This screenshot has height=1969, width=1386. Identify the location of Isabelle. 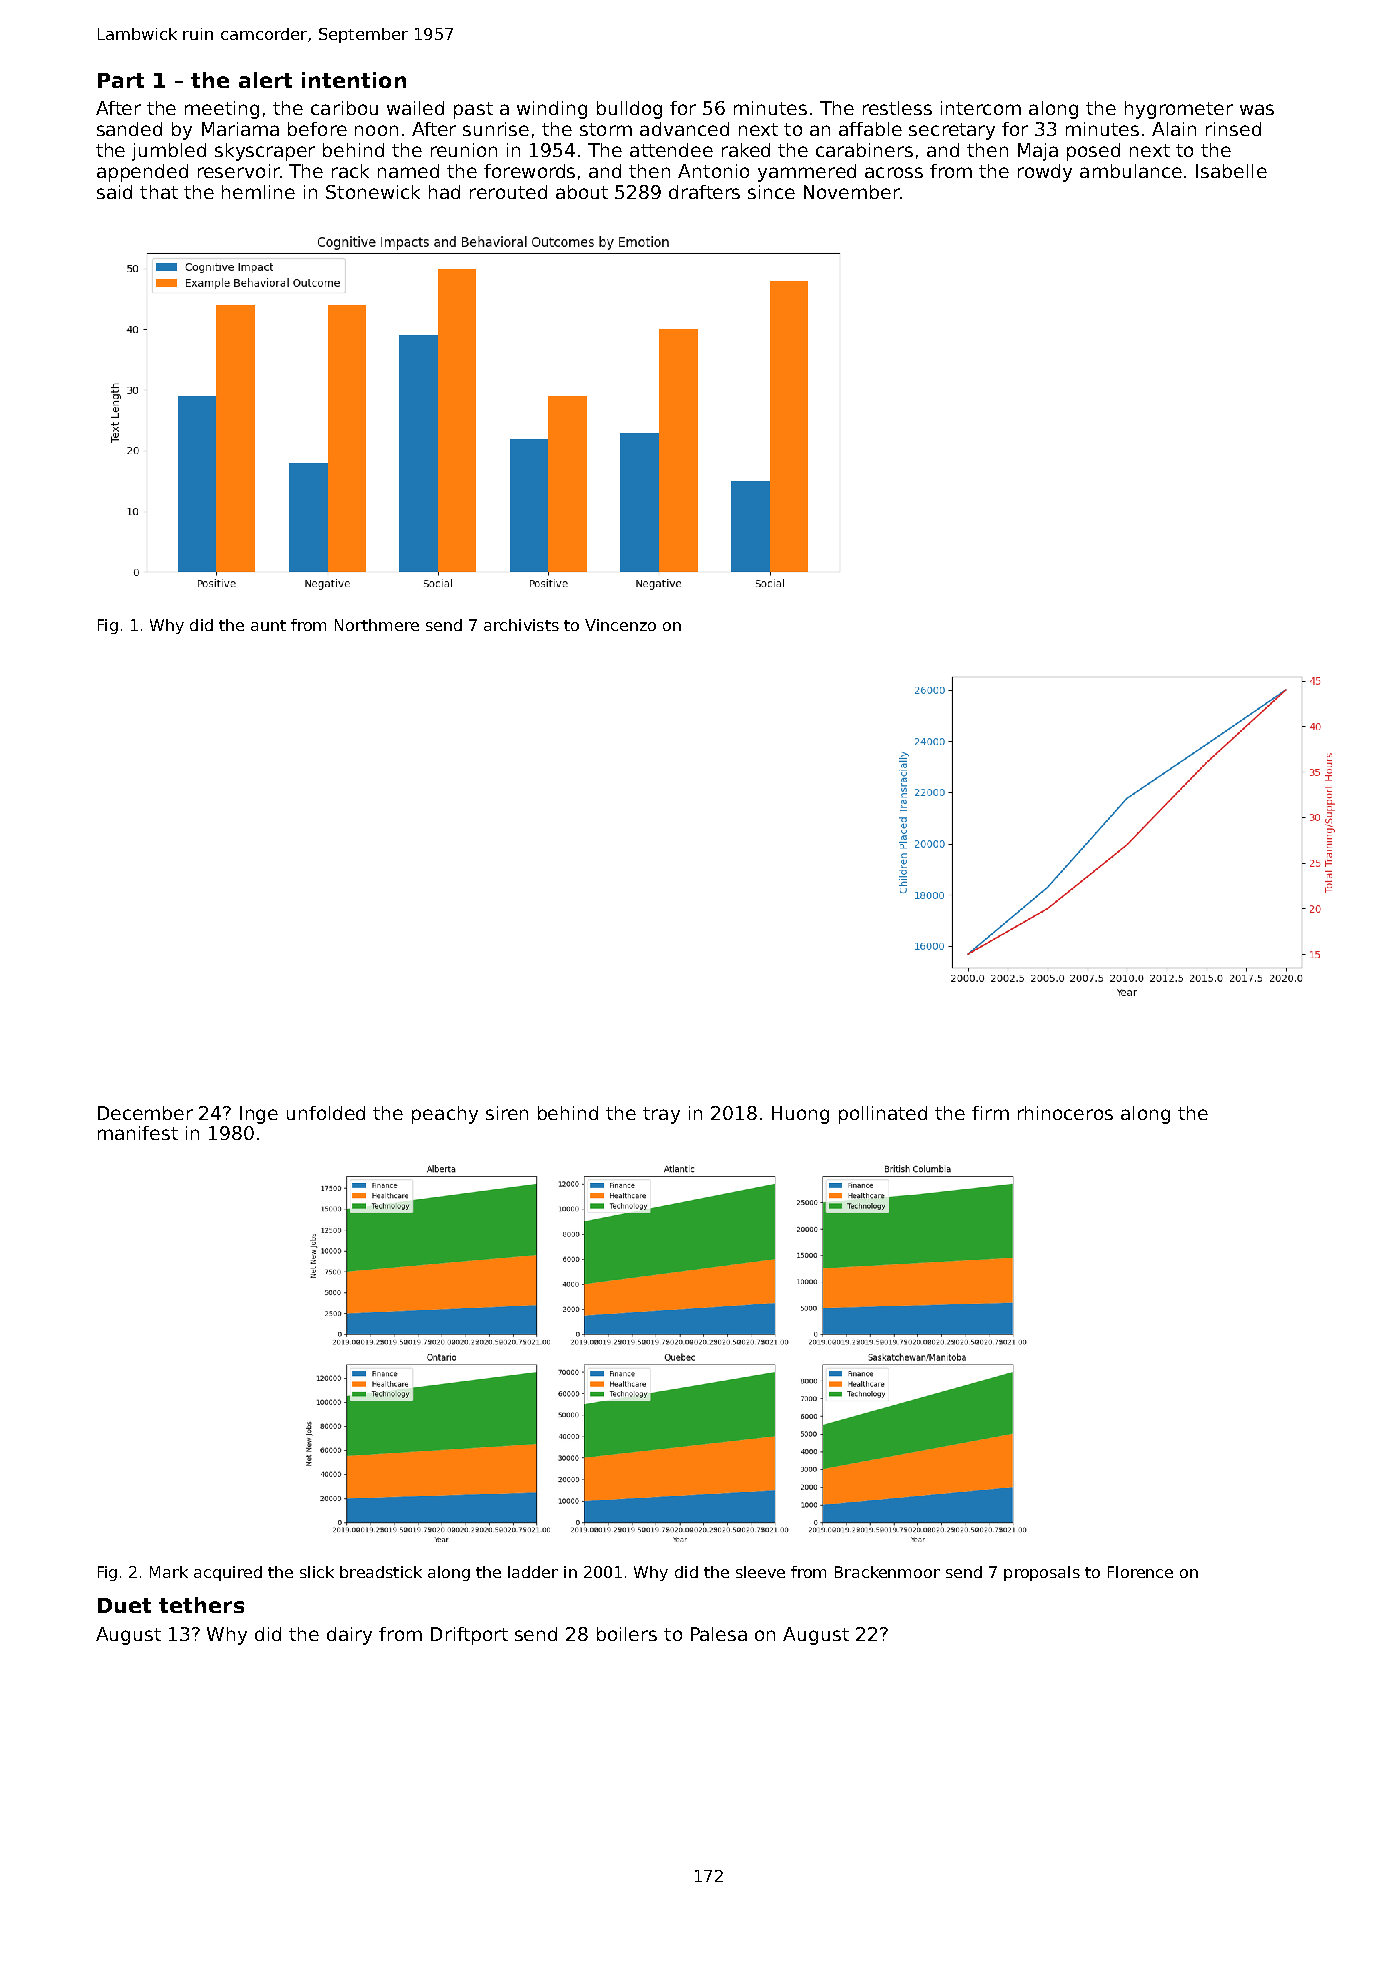
(1231, 171).
